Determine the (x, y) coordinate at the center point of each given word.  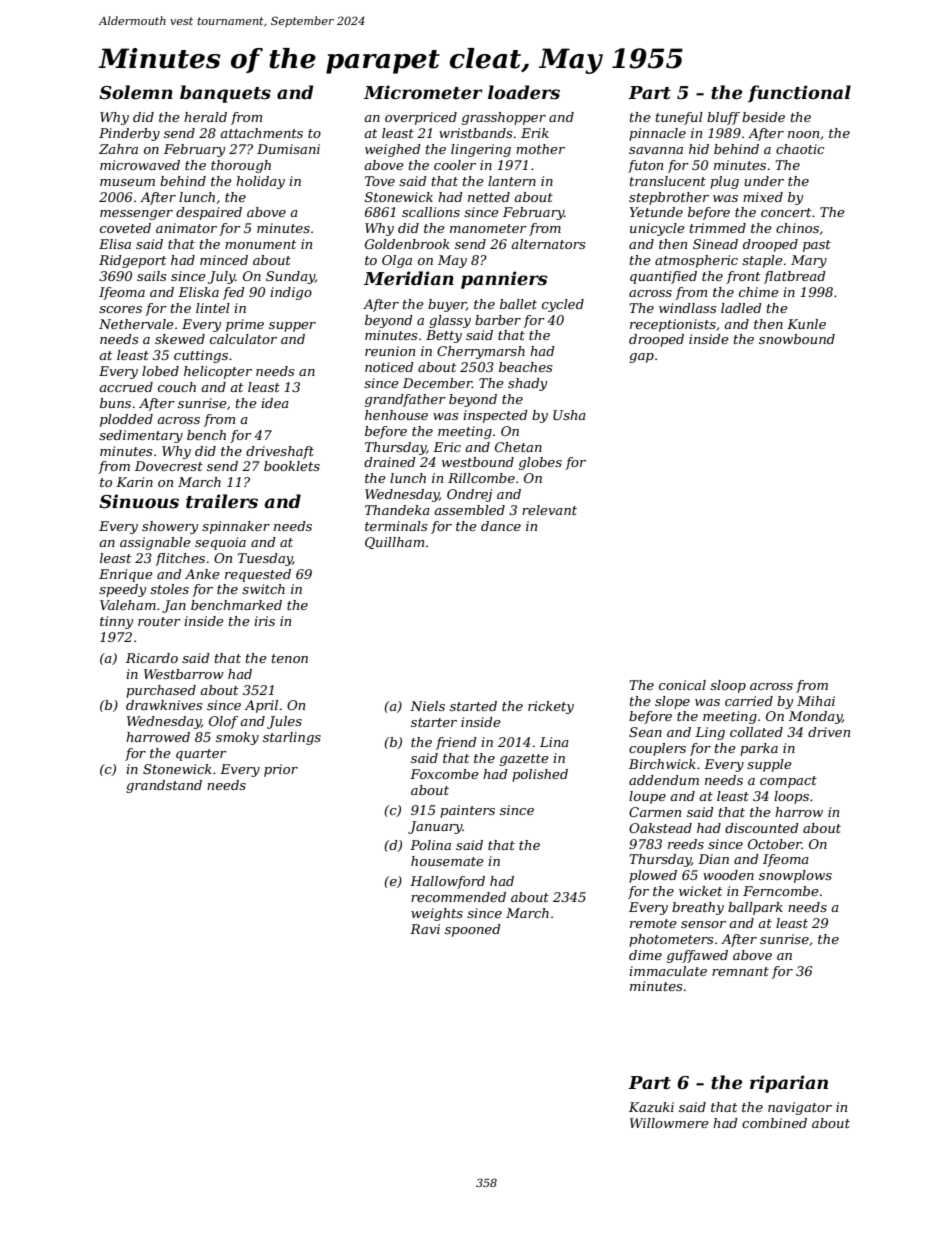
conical (682, 685)
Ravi (425, 929)
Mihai (816, 701)
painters (467, 811)
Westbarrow (184, 674)
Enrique (126, 575)
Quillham (394, 543)
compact (788, 782)
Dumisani (288, 149)
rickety (551, 707)
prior (281, 770)
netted (489, 197)
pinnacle (657, 134)
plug (724, 182)
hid (699, 149)
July (222, 277)
